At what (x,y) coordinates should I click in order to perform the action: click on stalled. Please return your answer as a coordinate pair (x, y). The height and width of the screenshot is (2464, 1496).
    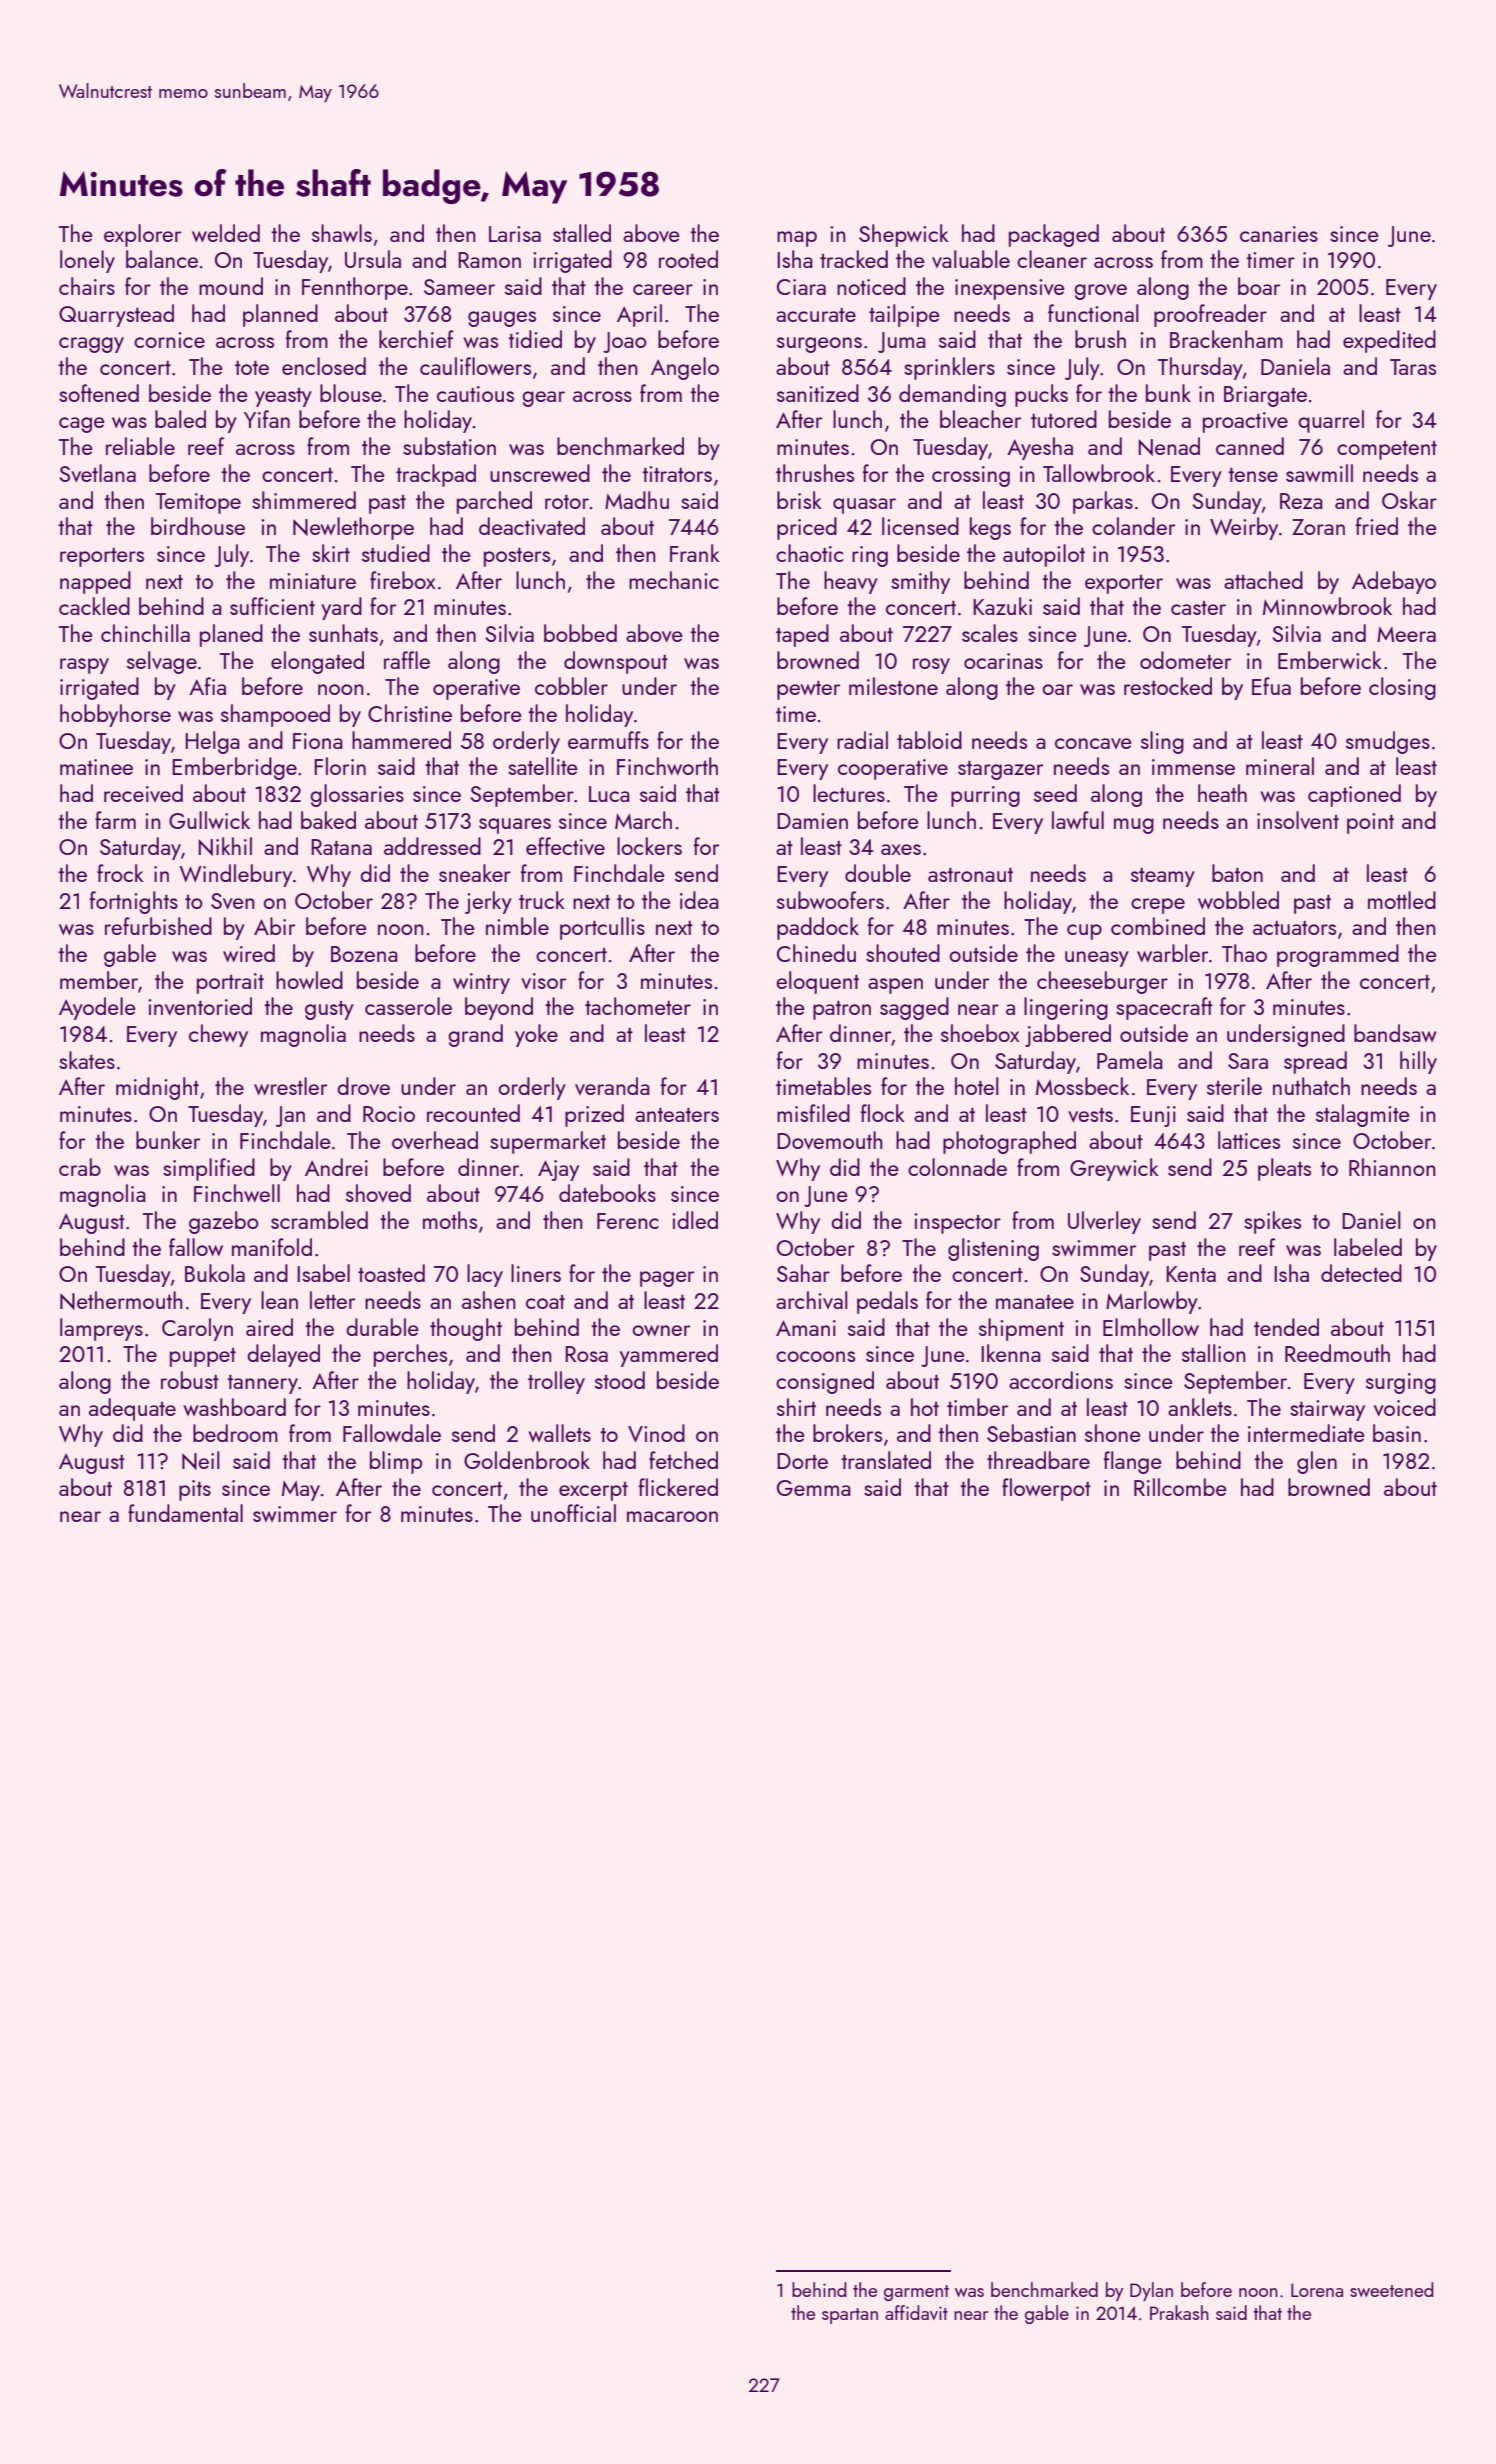
    Looking at the image, I should click on (582, 233).
